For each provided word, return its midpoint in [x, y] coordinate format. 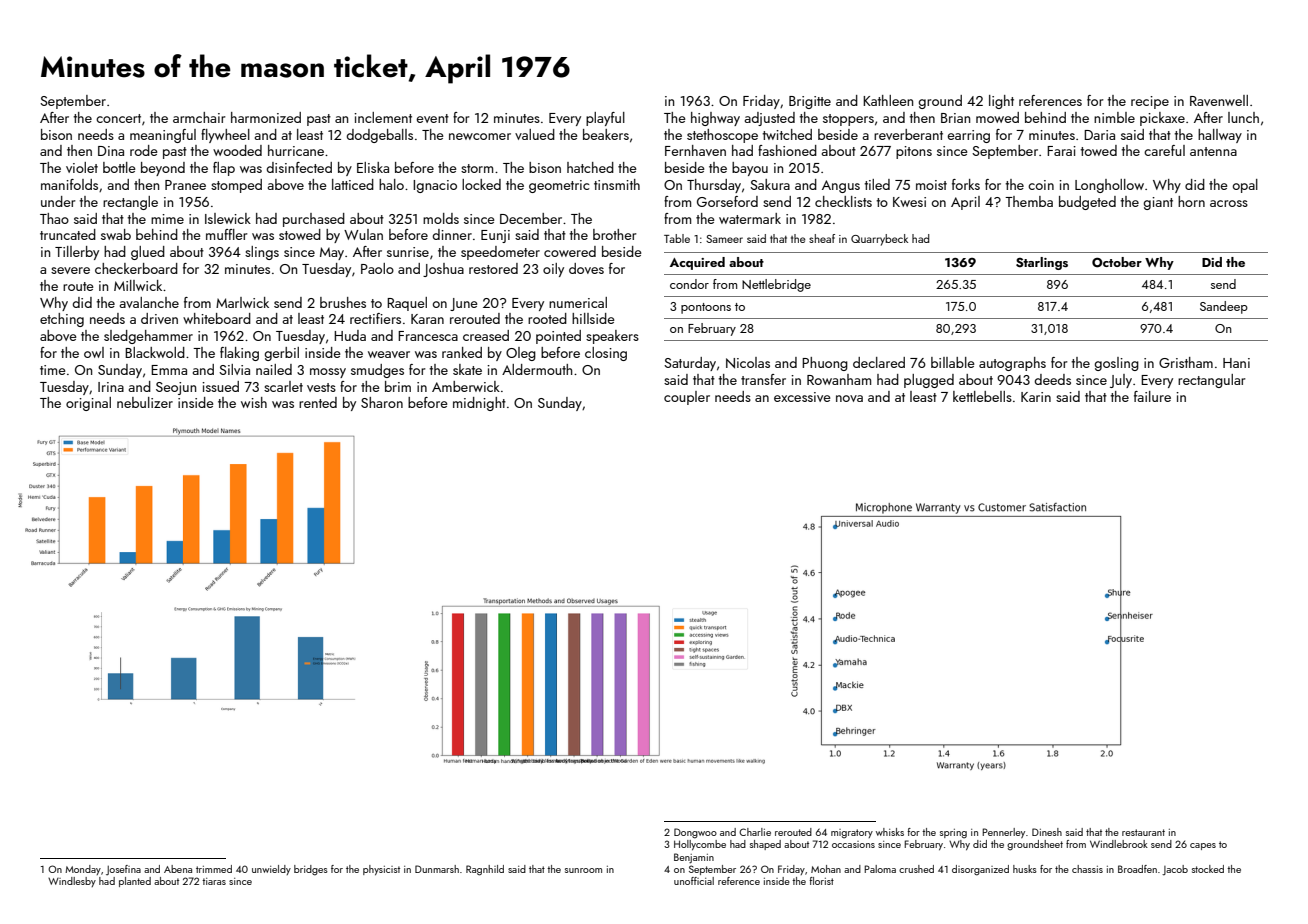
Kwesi [909, 202]
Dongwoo [695, 833]
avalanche [149, 302]
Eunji [495, 236]
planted [135, 882]
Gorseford [727, 201]
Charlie [755, 832]
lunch [1243, 117]
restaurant [1143, 832]
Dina [111, 151]
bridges [311, 870]
